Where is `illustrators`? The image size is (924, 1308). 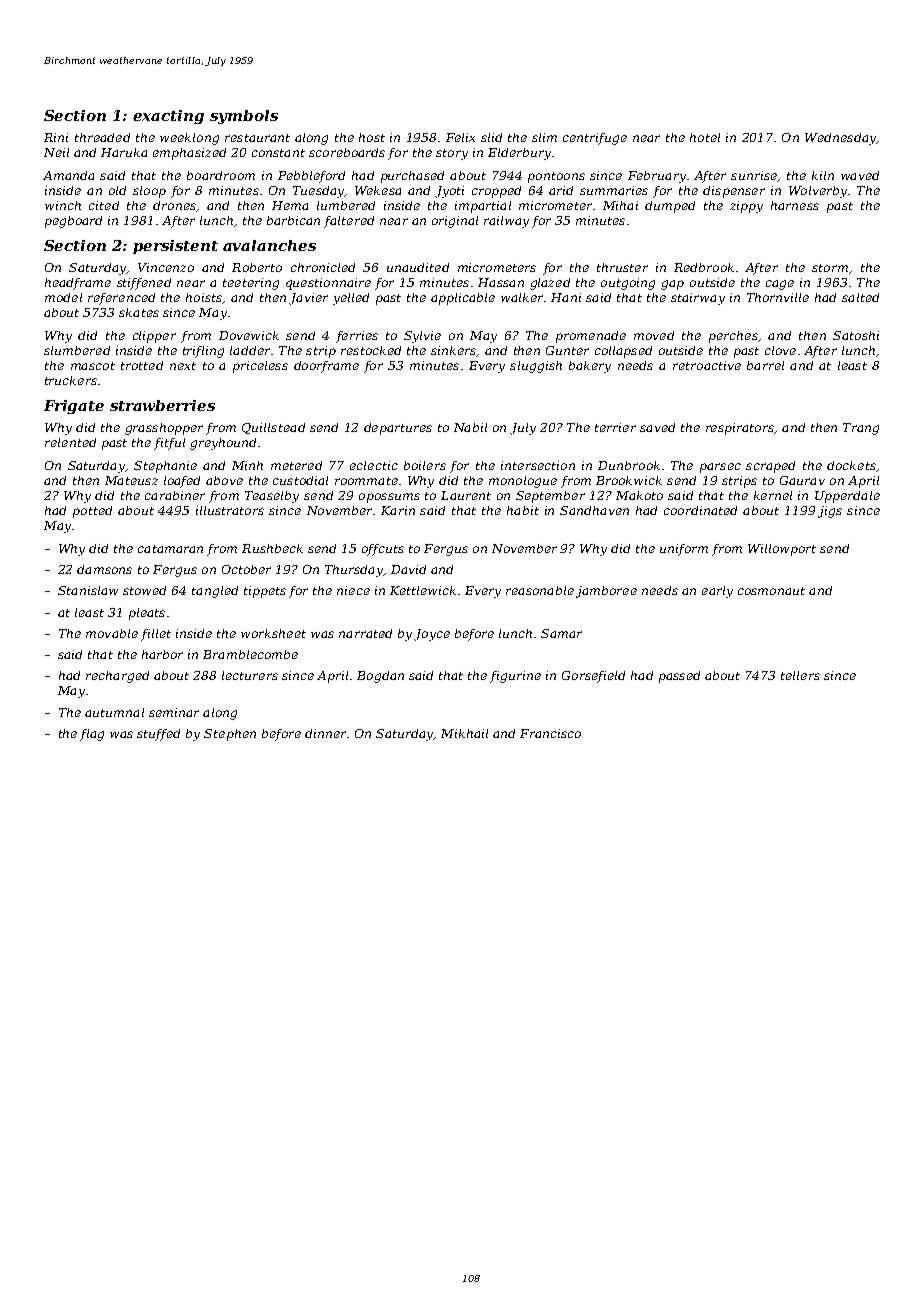 illustrators is located at coordinates (230, 510).
